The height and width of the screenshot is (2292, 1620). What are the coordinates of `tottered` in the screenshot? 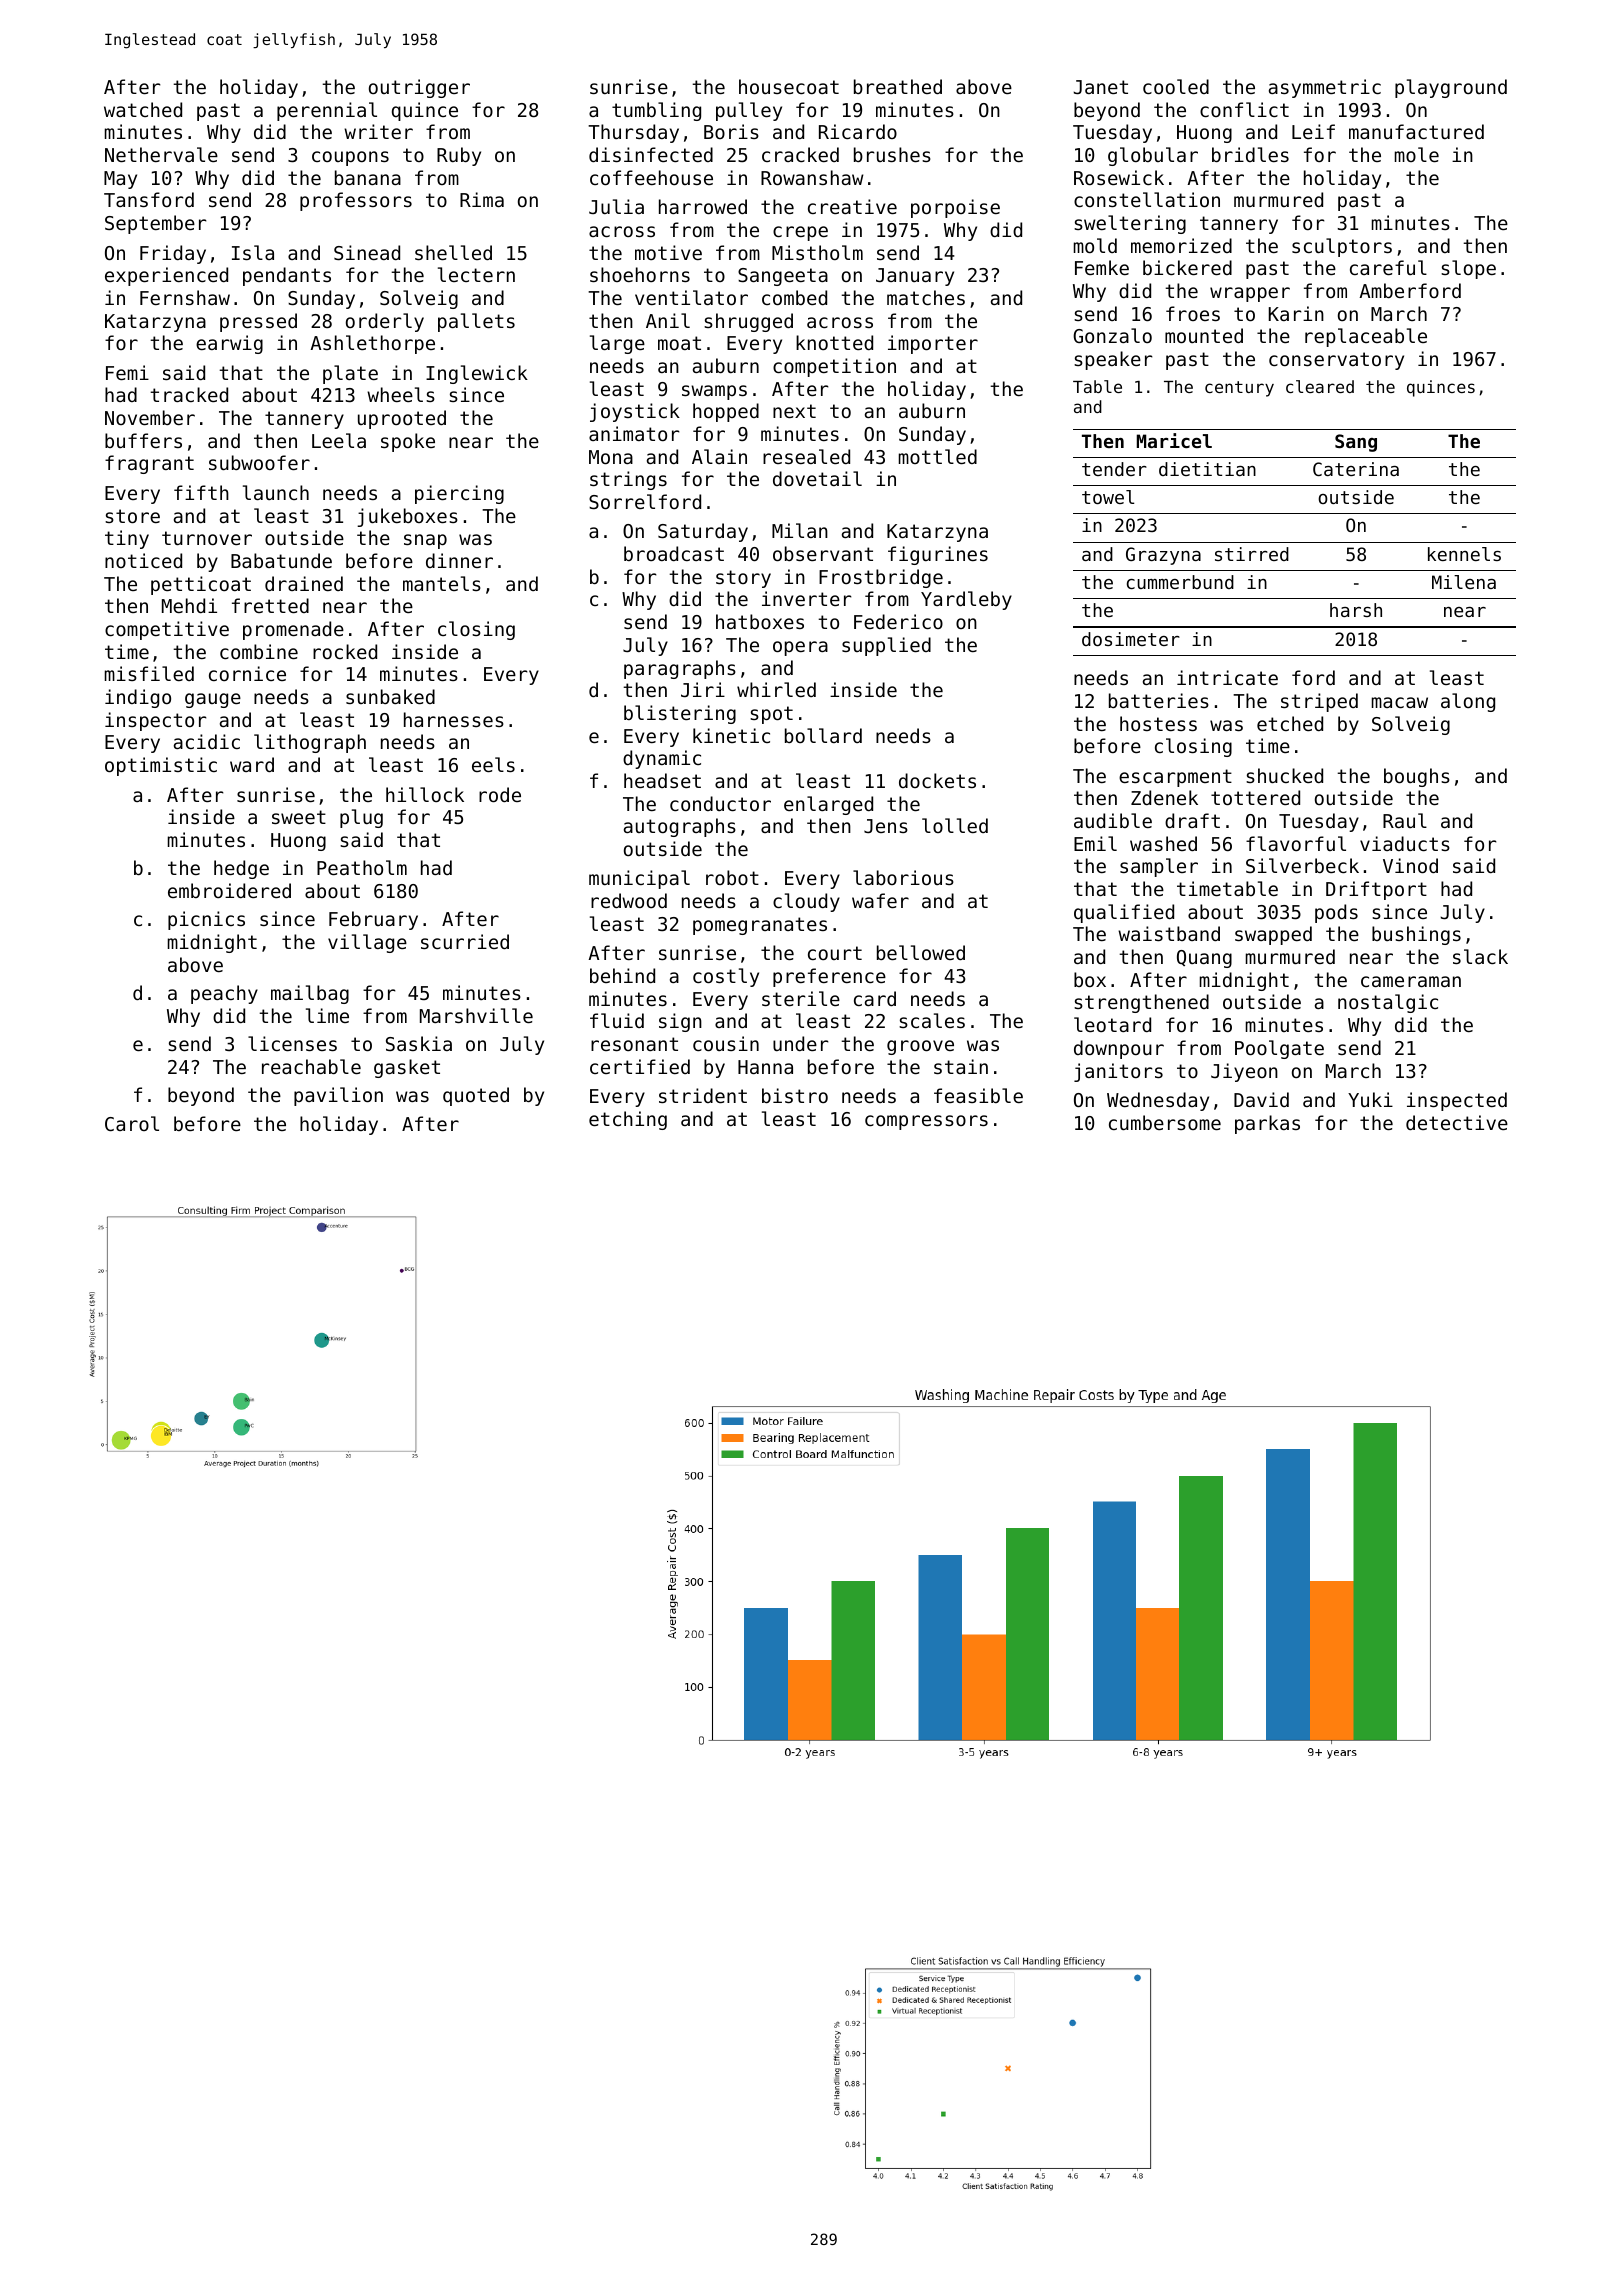 It's located at (1255, 797).
